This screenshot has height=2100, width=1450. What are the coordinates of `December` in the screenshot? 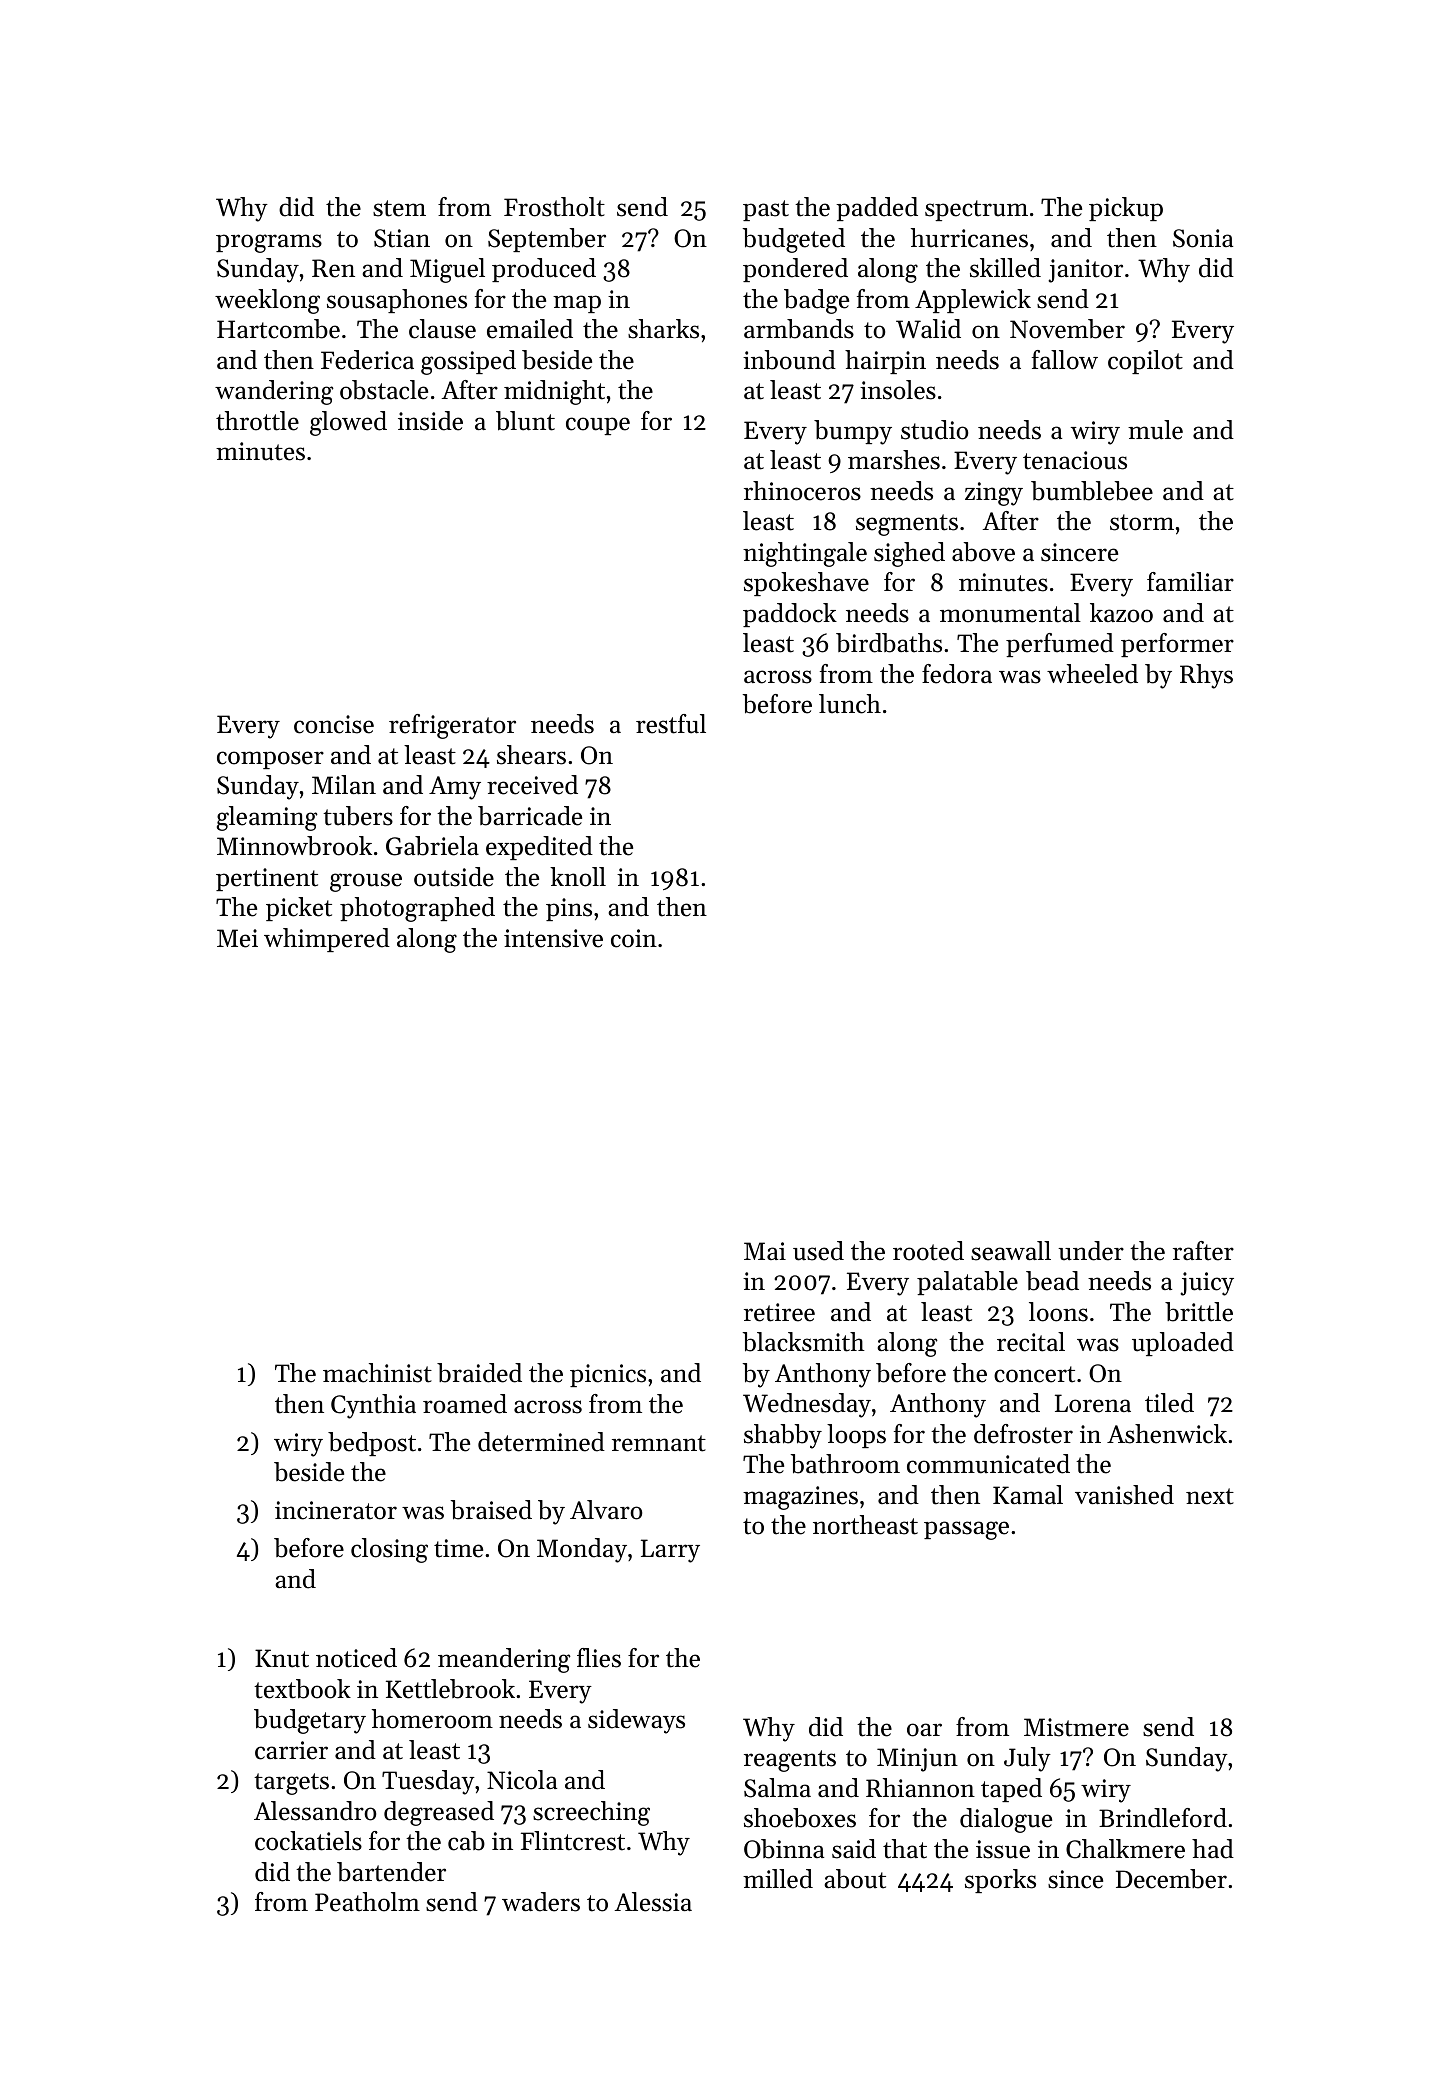 It's located at (1171, 1879).
